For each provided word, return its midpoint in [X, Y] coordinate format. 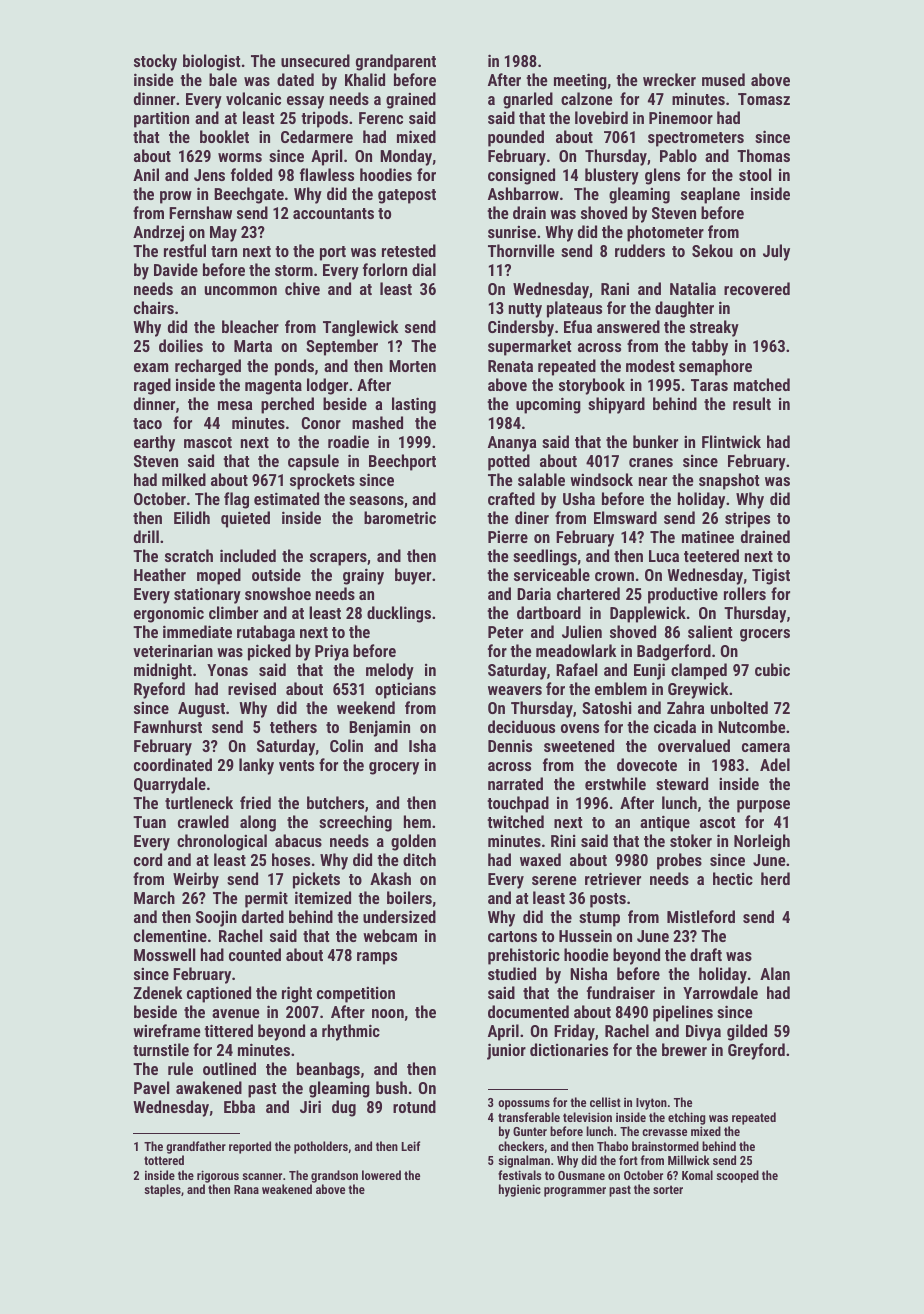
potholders [321, 1147]
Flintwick [731, 441]
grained [411, 100]
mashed [377, 422]
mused [723, 79]
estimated [286, 498]
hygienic [520, 1190]
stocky [155, 62]
